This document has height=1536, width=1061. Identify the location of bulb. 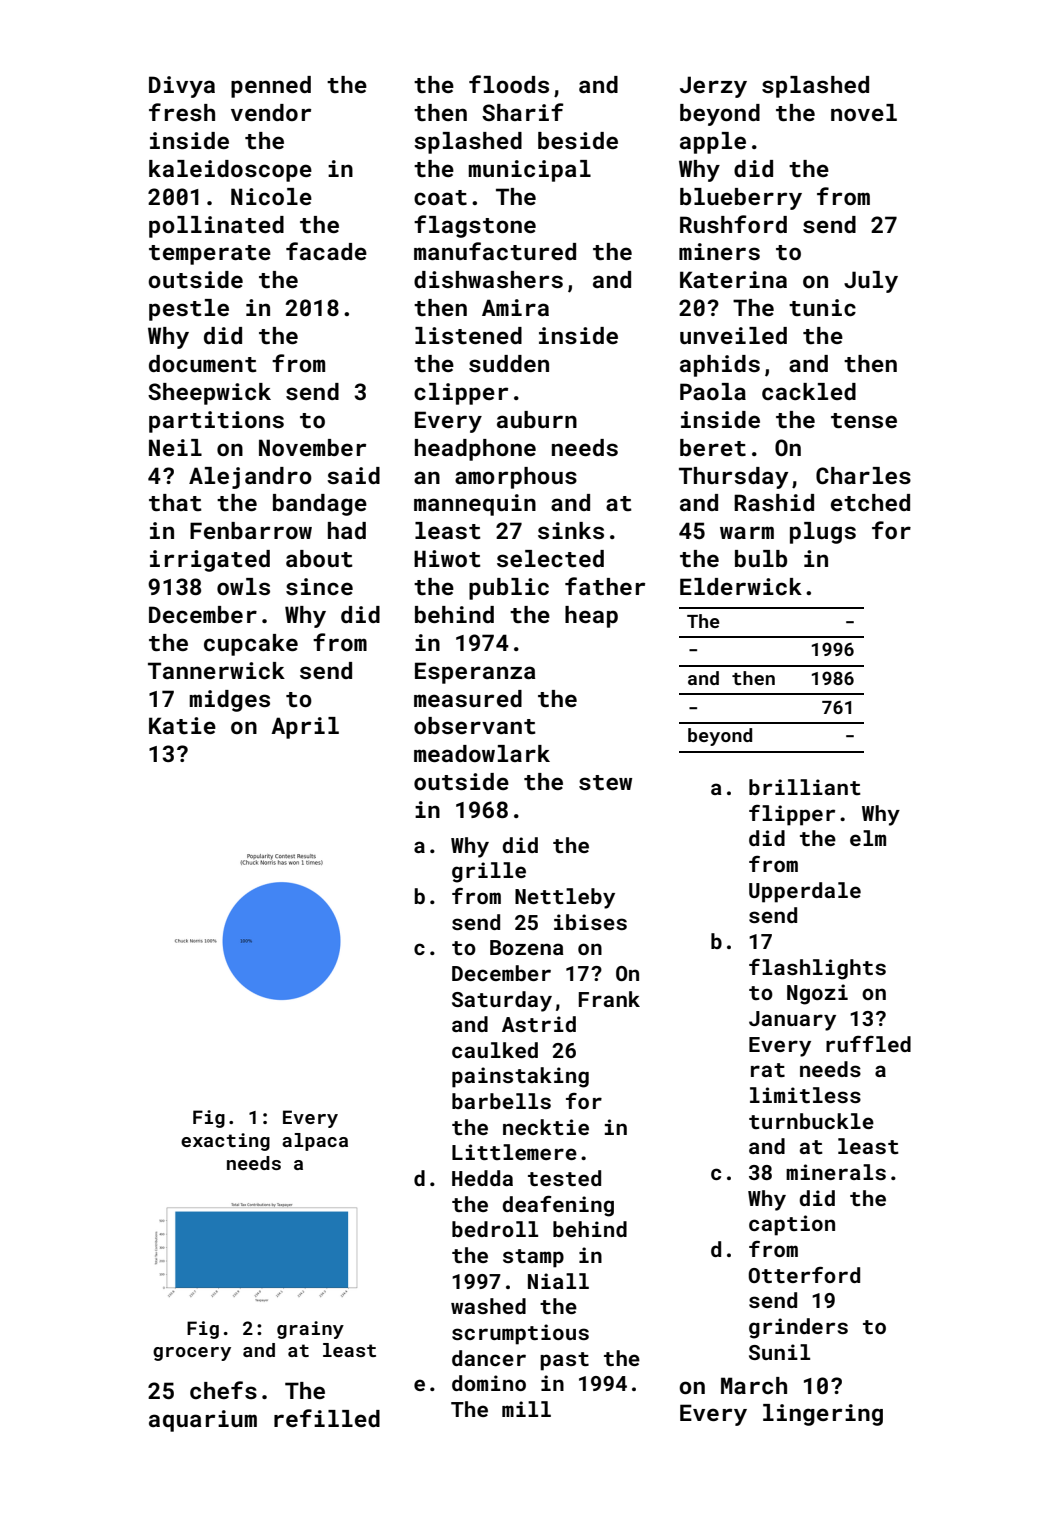
(761, 558).
